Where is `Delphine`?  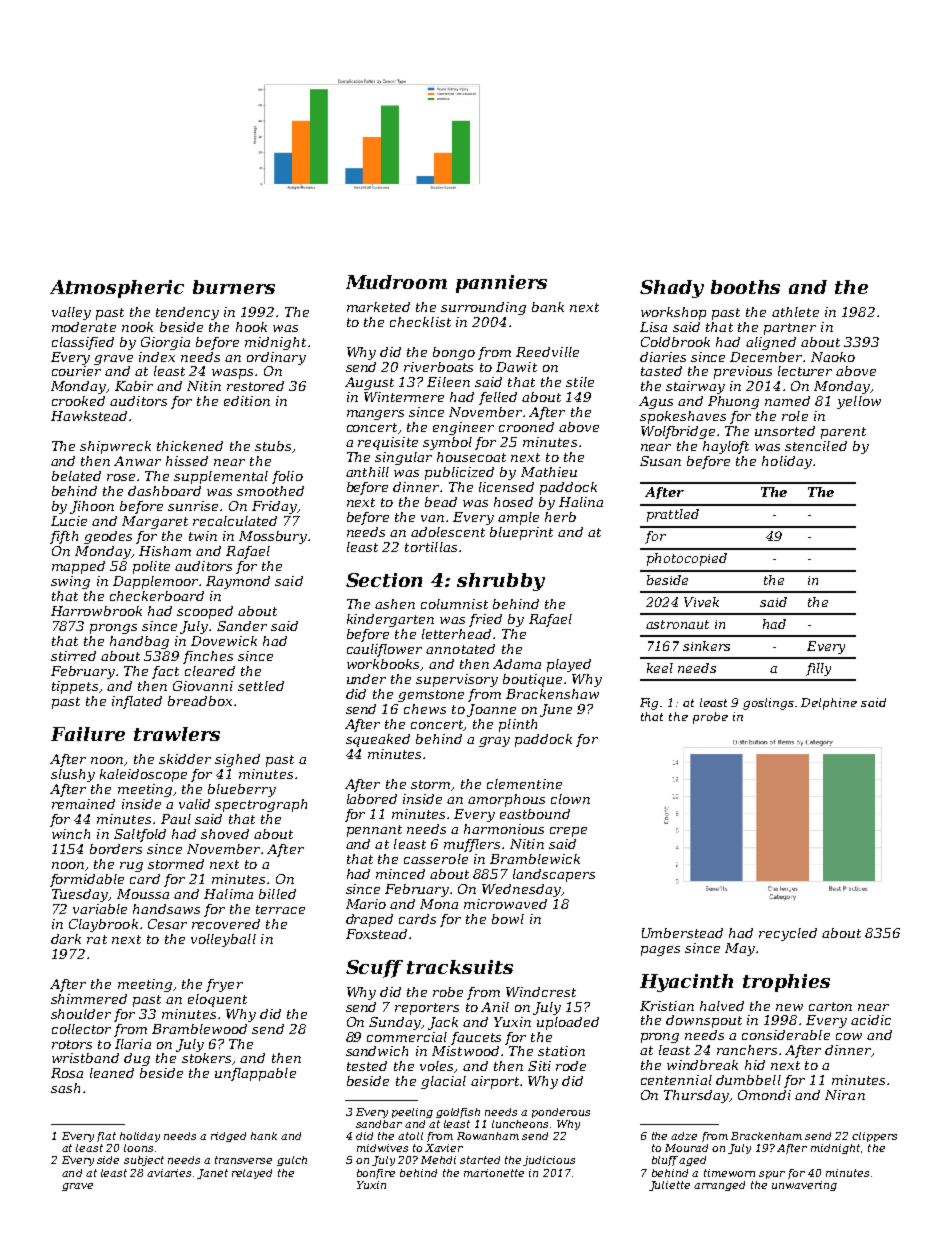 Delphine is located at coordinates (829, 704).
